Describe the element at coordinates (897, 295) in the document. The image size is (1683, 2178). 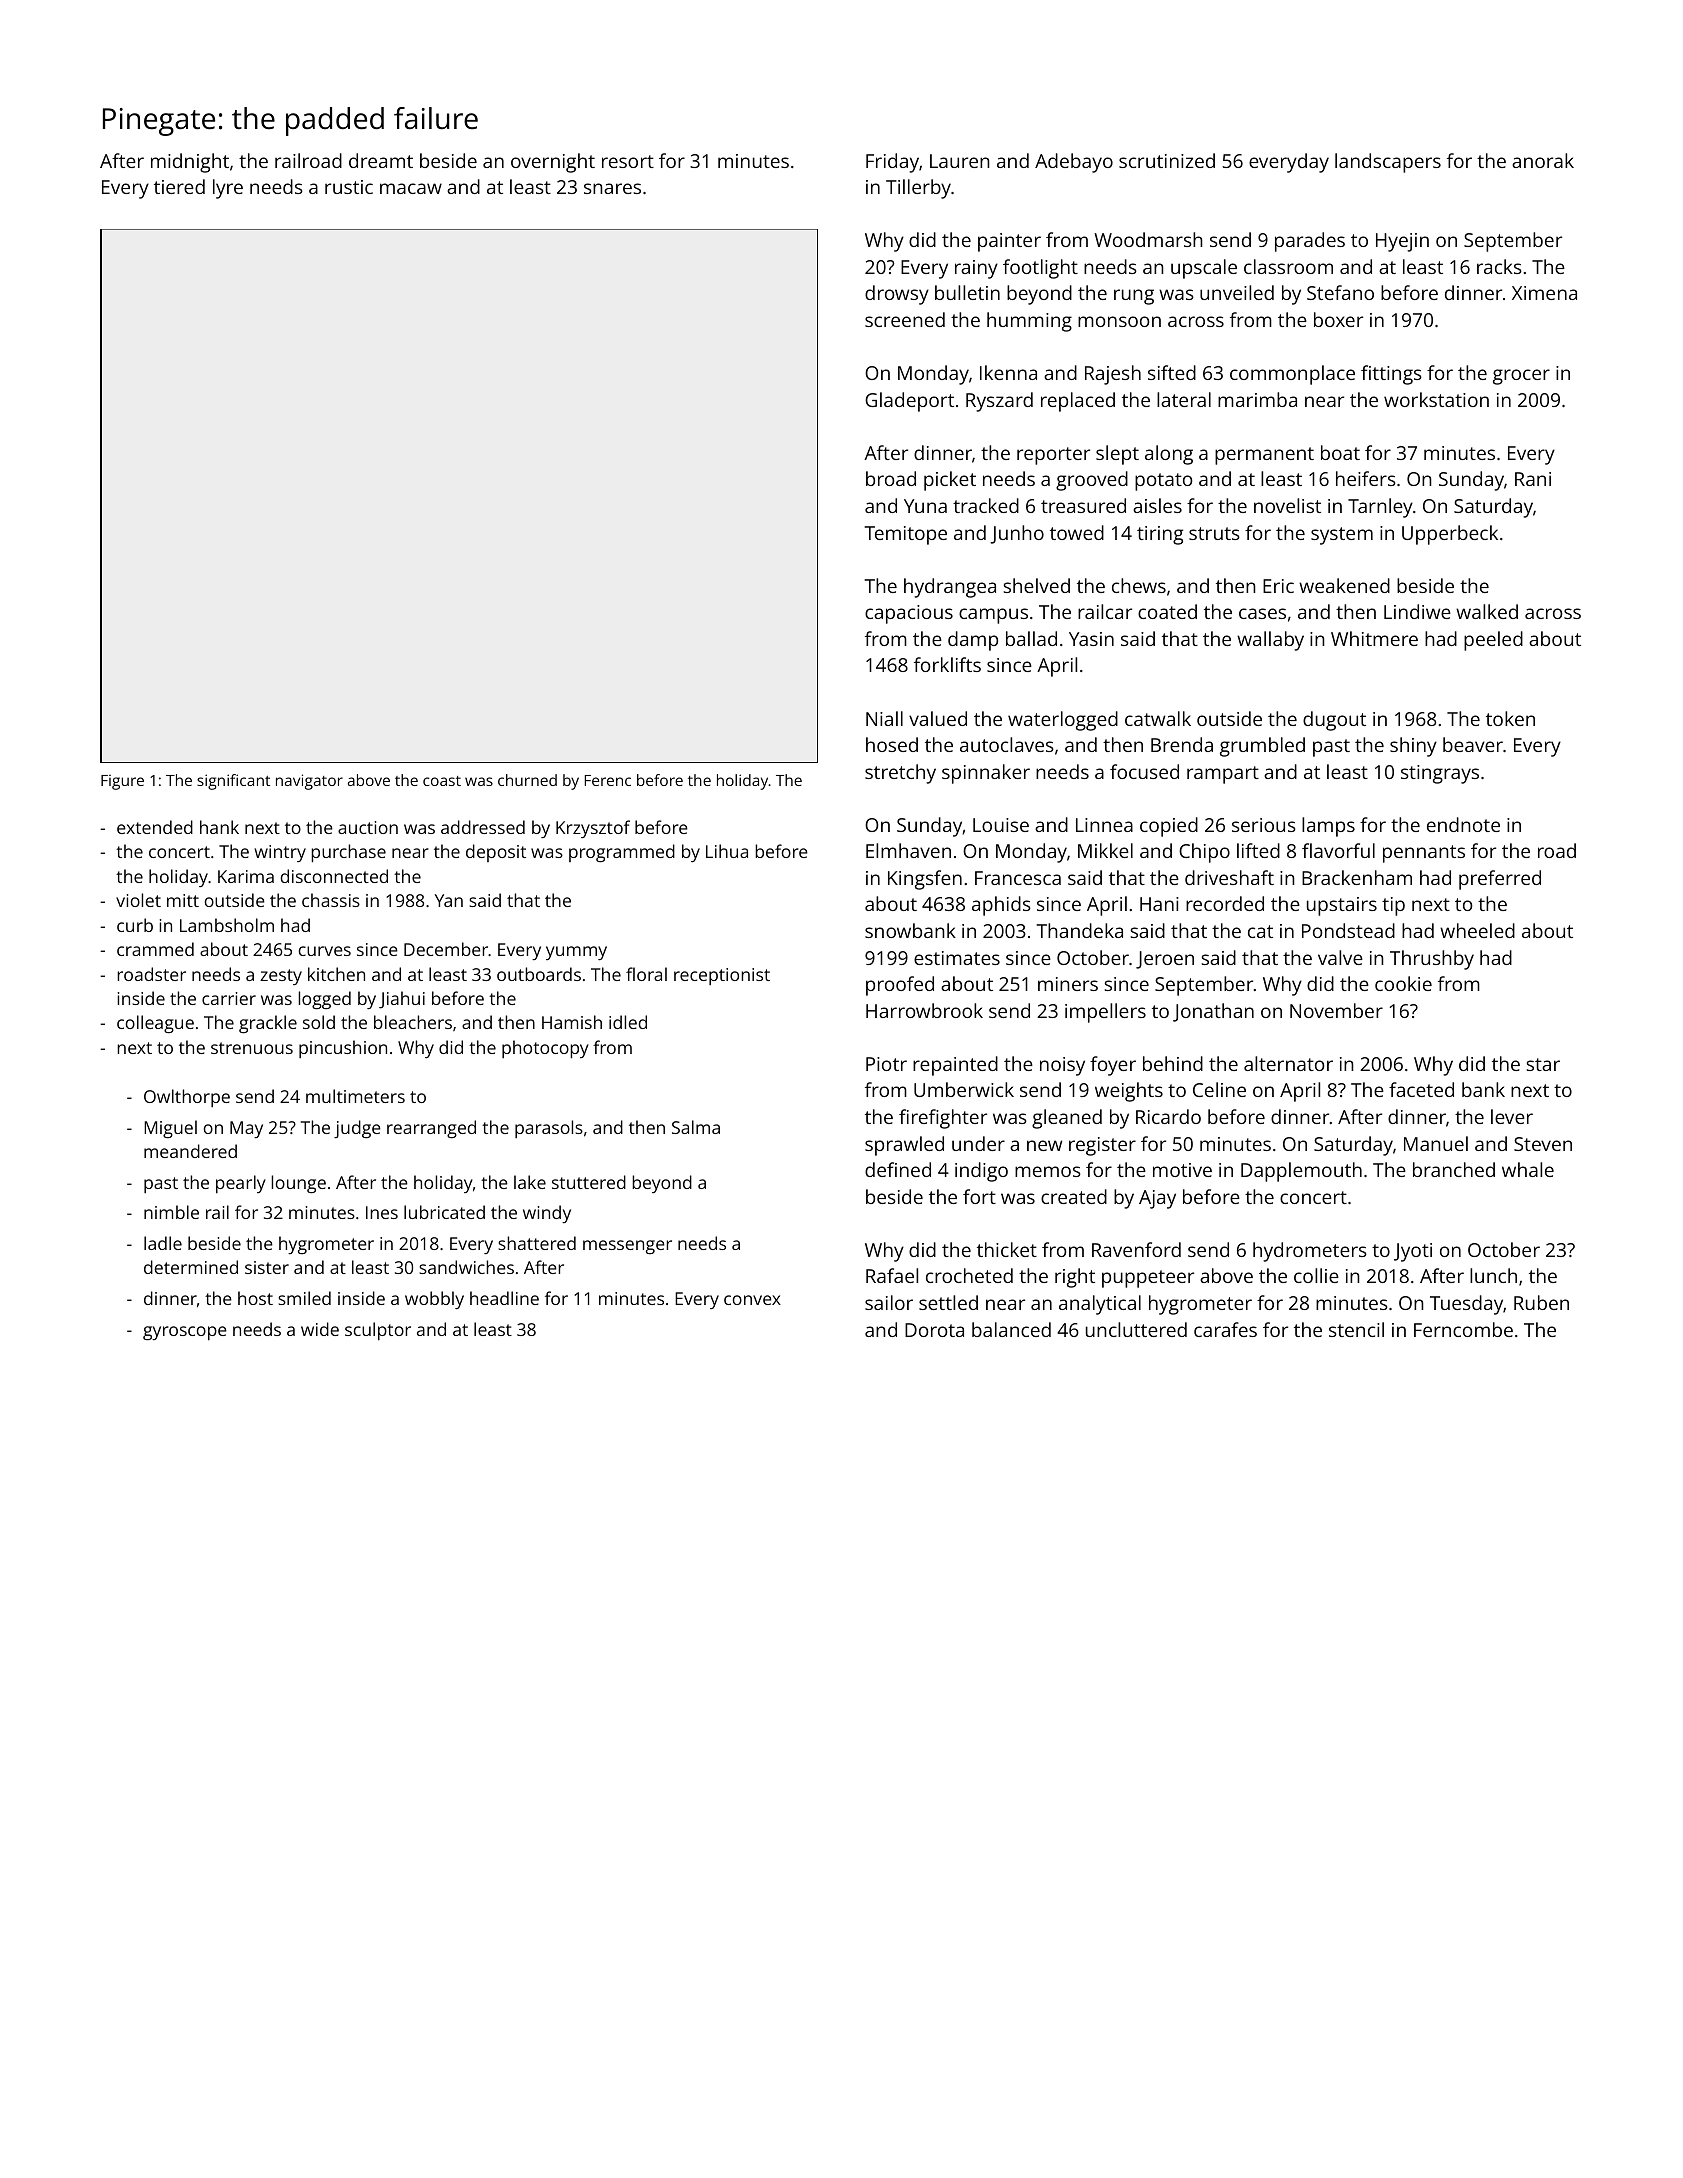
I see `drowsy` at that location.
